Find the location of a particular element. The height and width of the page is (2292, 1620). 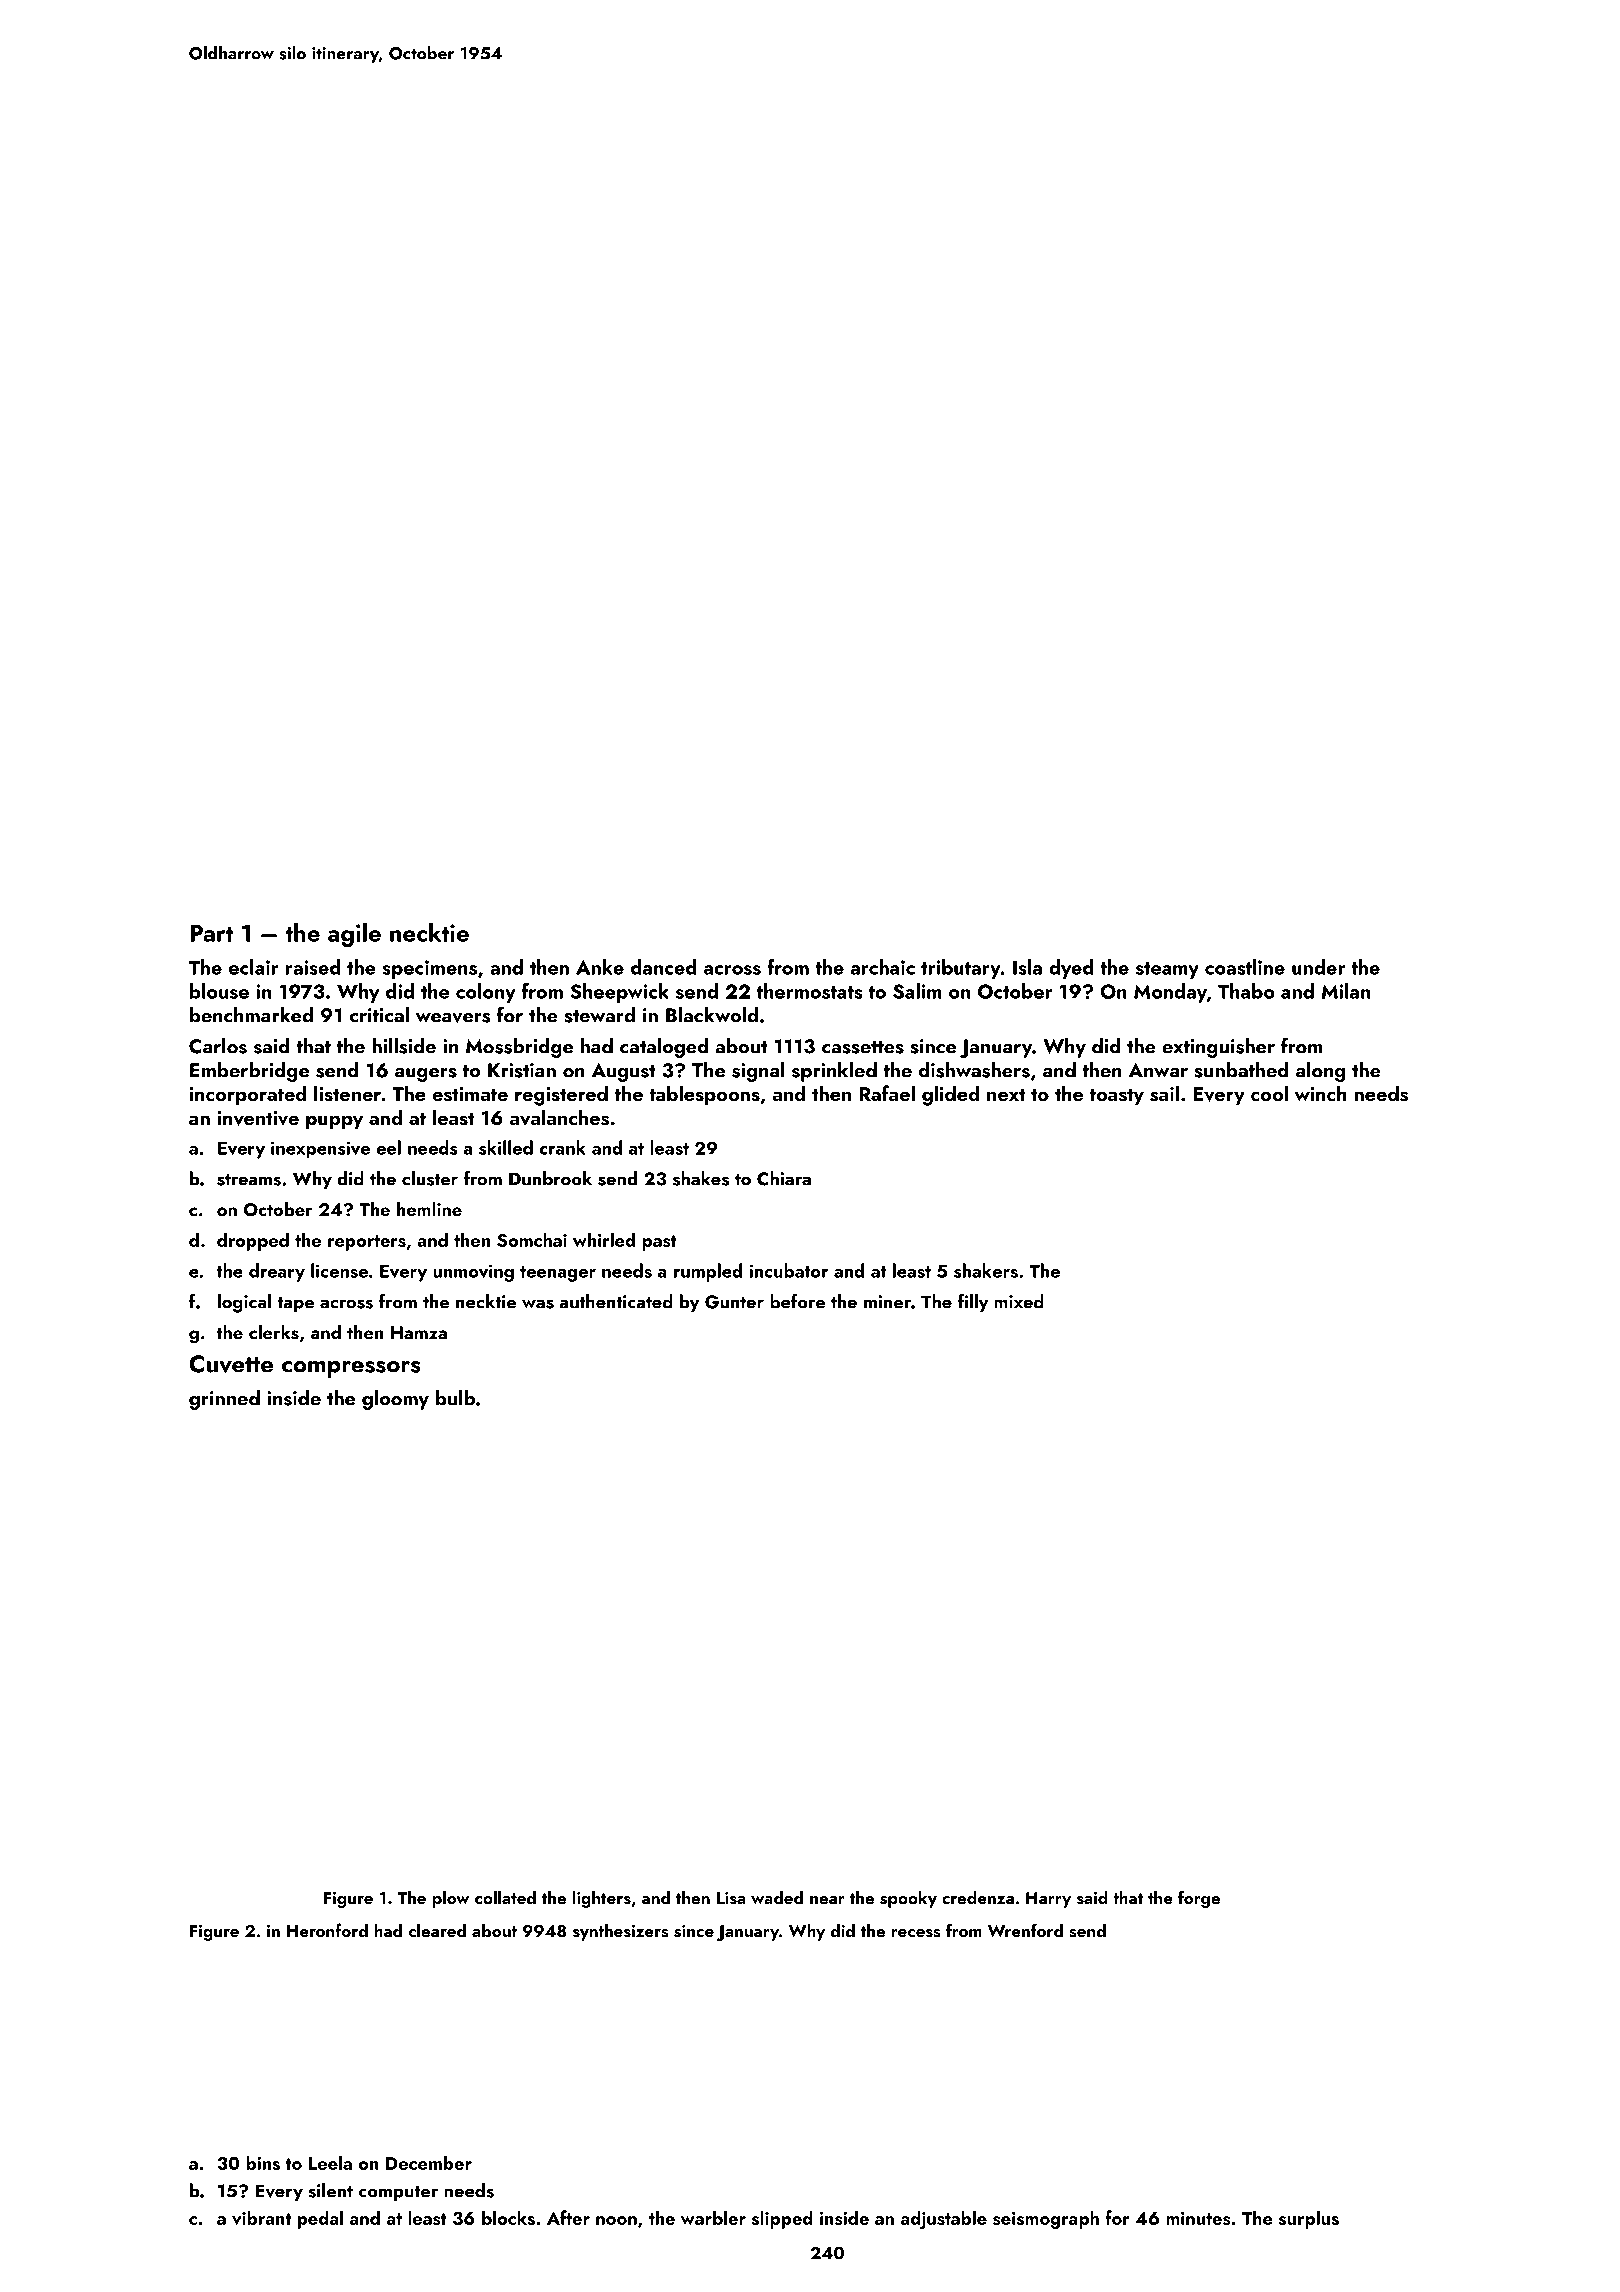

forge is located at coordinates (1199, 1899).
